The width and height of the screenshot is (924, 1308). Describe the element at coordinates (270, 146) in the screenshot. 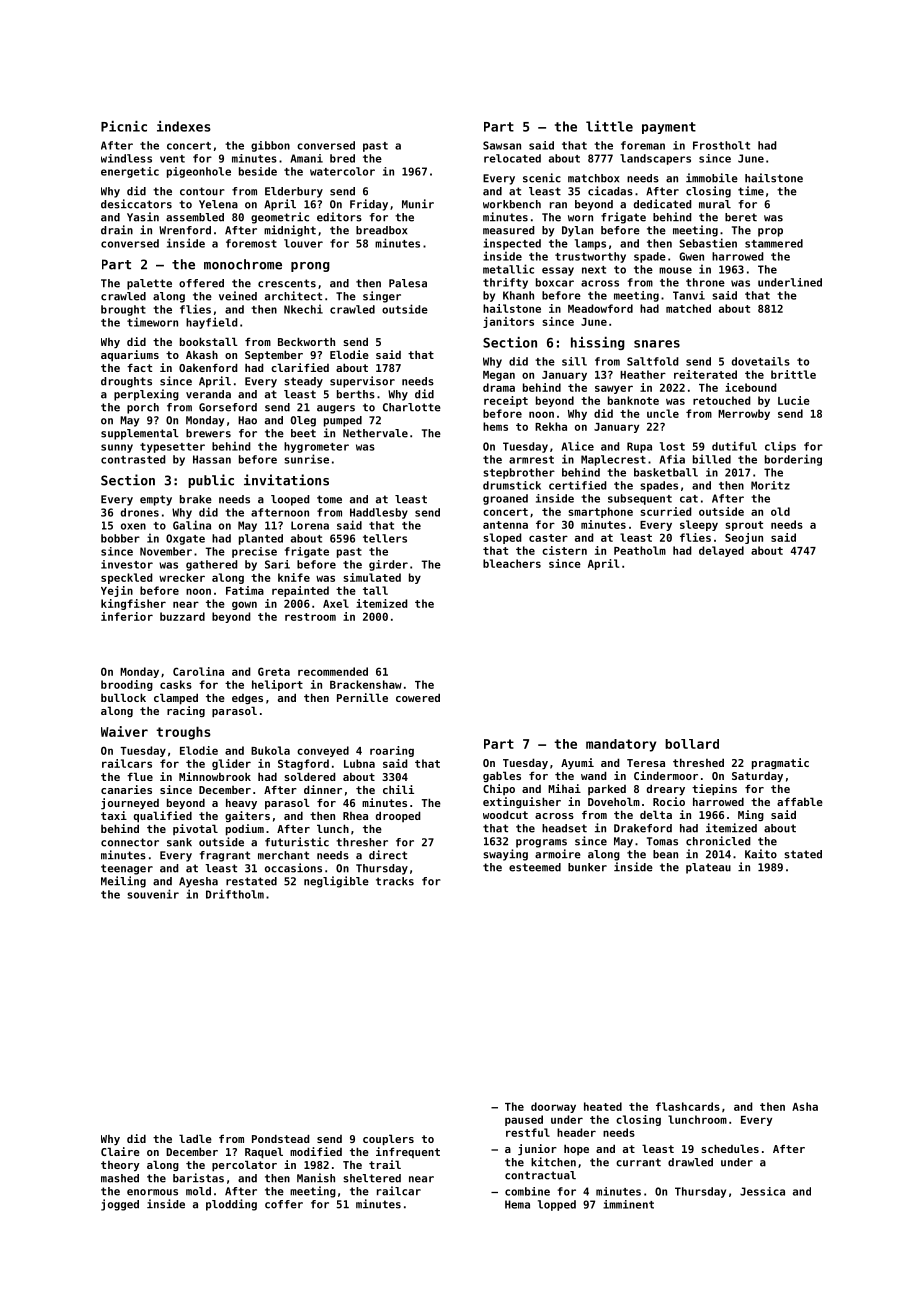

I see `gibbon` at that location.
